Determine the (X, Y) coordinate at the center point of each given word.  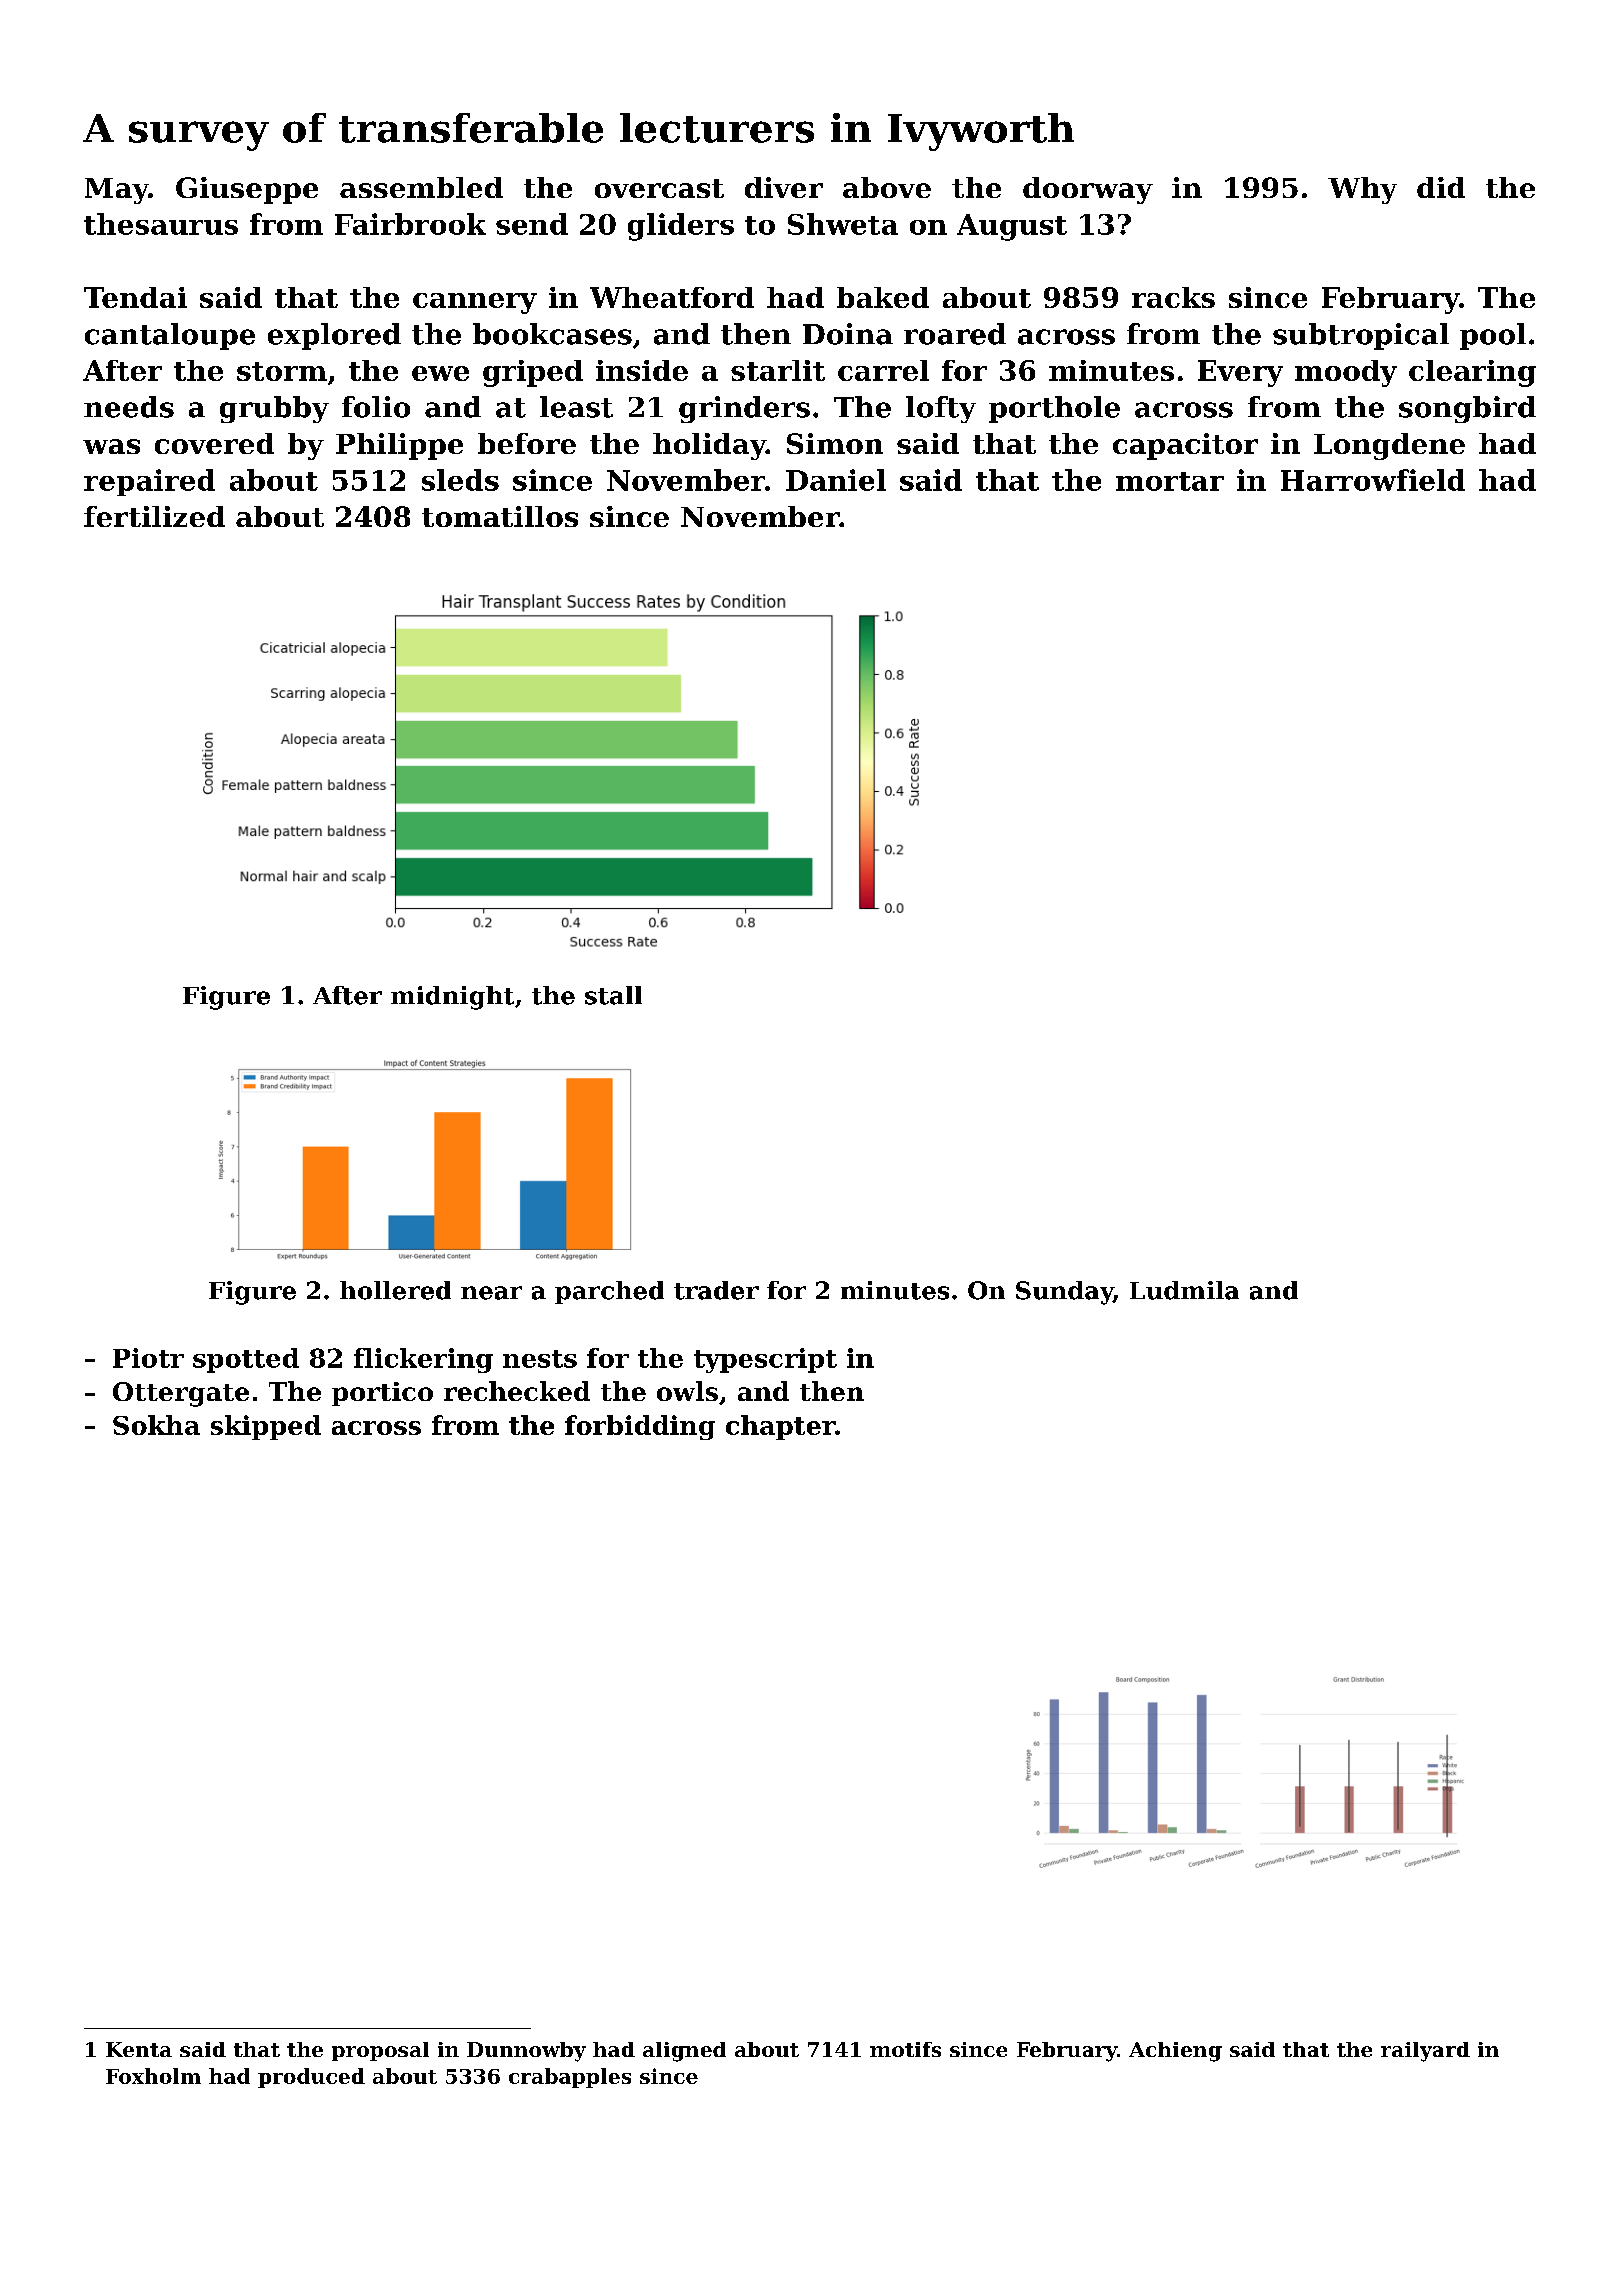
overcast (659, 188)
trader (716, 1290)
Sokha (156, 1425)
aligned (684, 2052)
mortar (1170, 481)
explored (334, 336)
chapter (780, 1427)
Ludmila (1184, 1290)
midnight (452, 998)
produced (311, 2078)
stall (613, 995)
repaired (149, 482)
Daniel (836, 480)
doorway (1088, 190)
